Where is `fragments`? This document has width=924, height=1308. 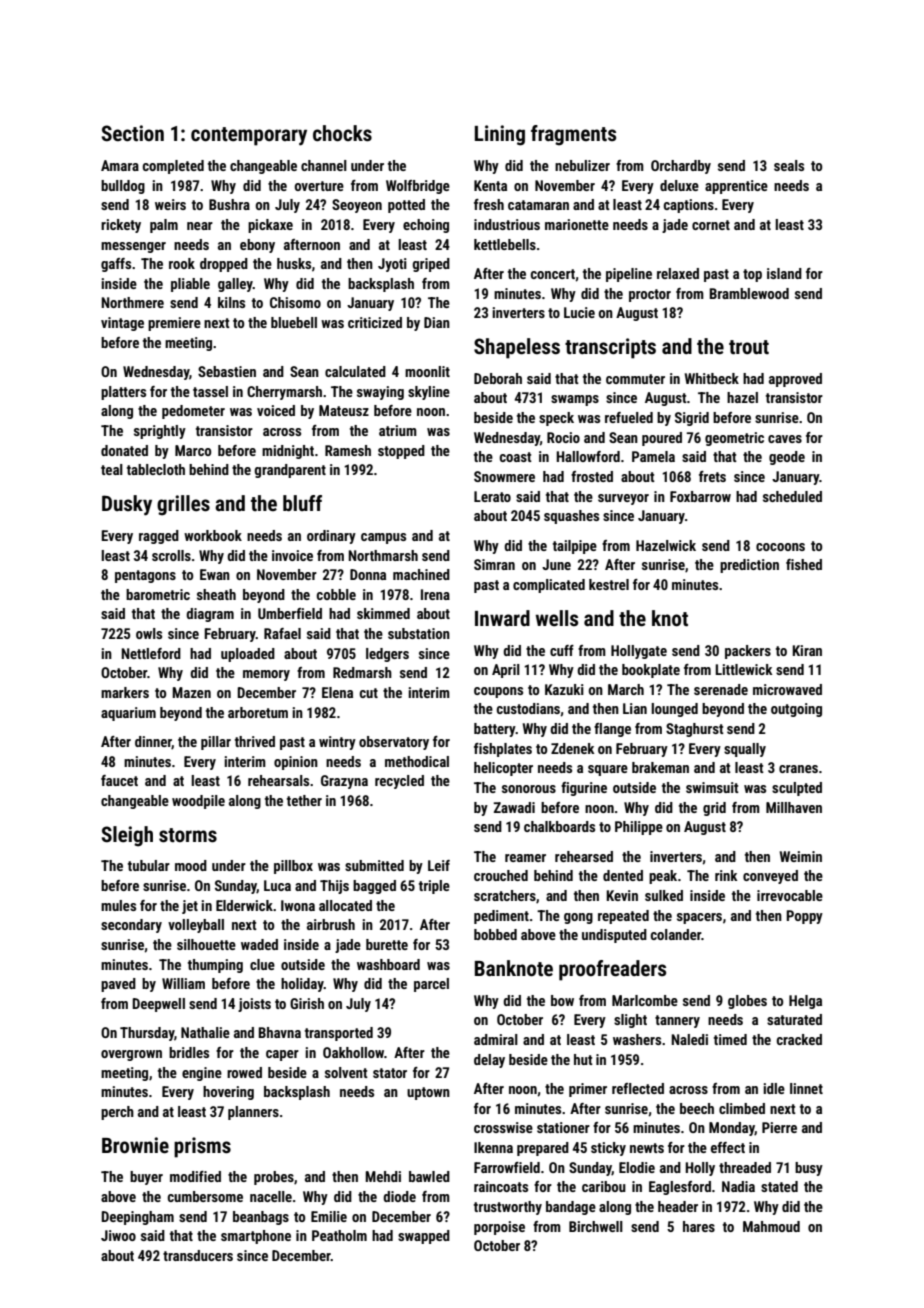
fragments is located at coordinates (573, 135).
